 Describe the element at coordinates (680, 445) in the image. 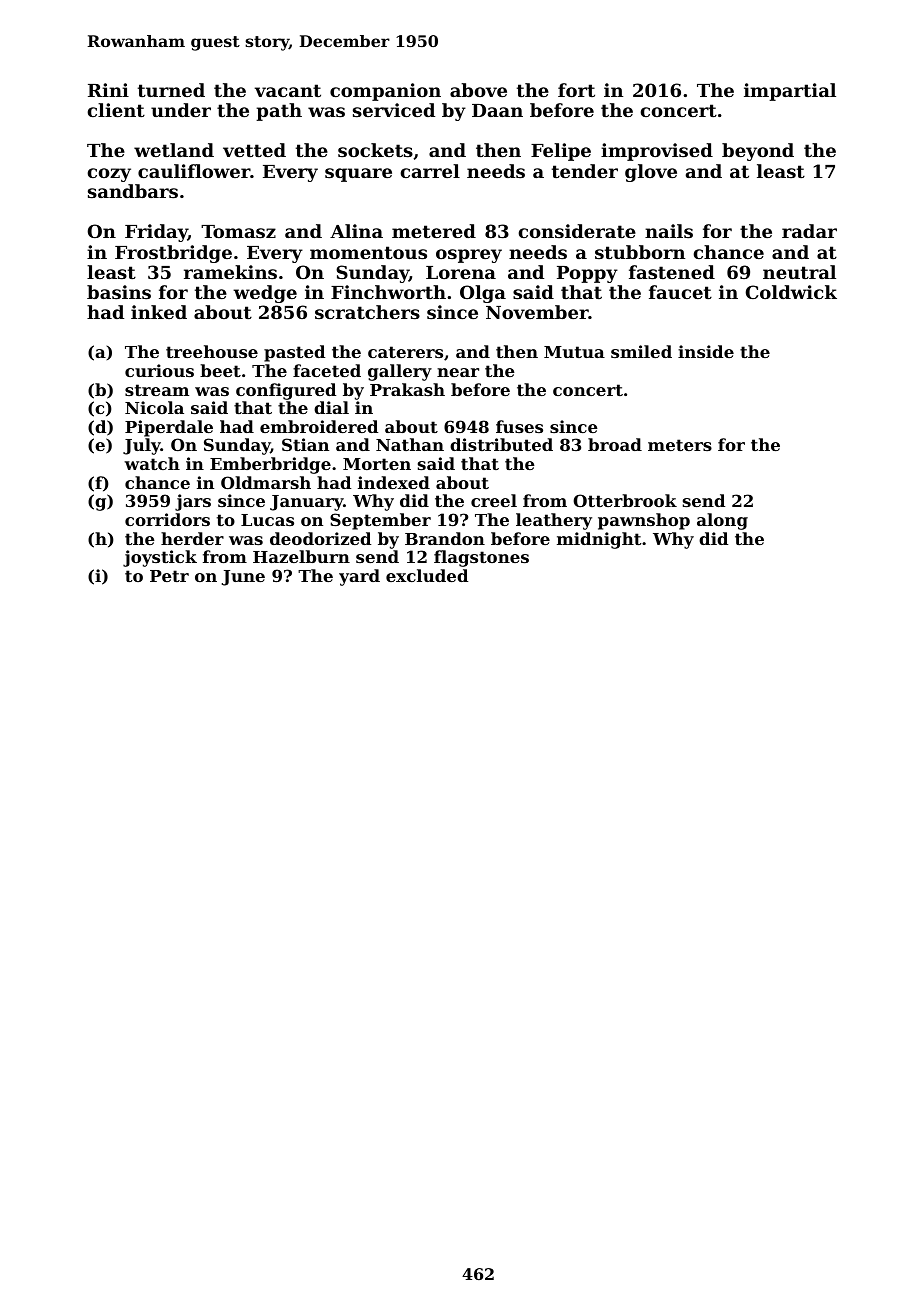

I see `meters` at that location.
